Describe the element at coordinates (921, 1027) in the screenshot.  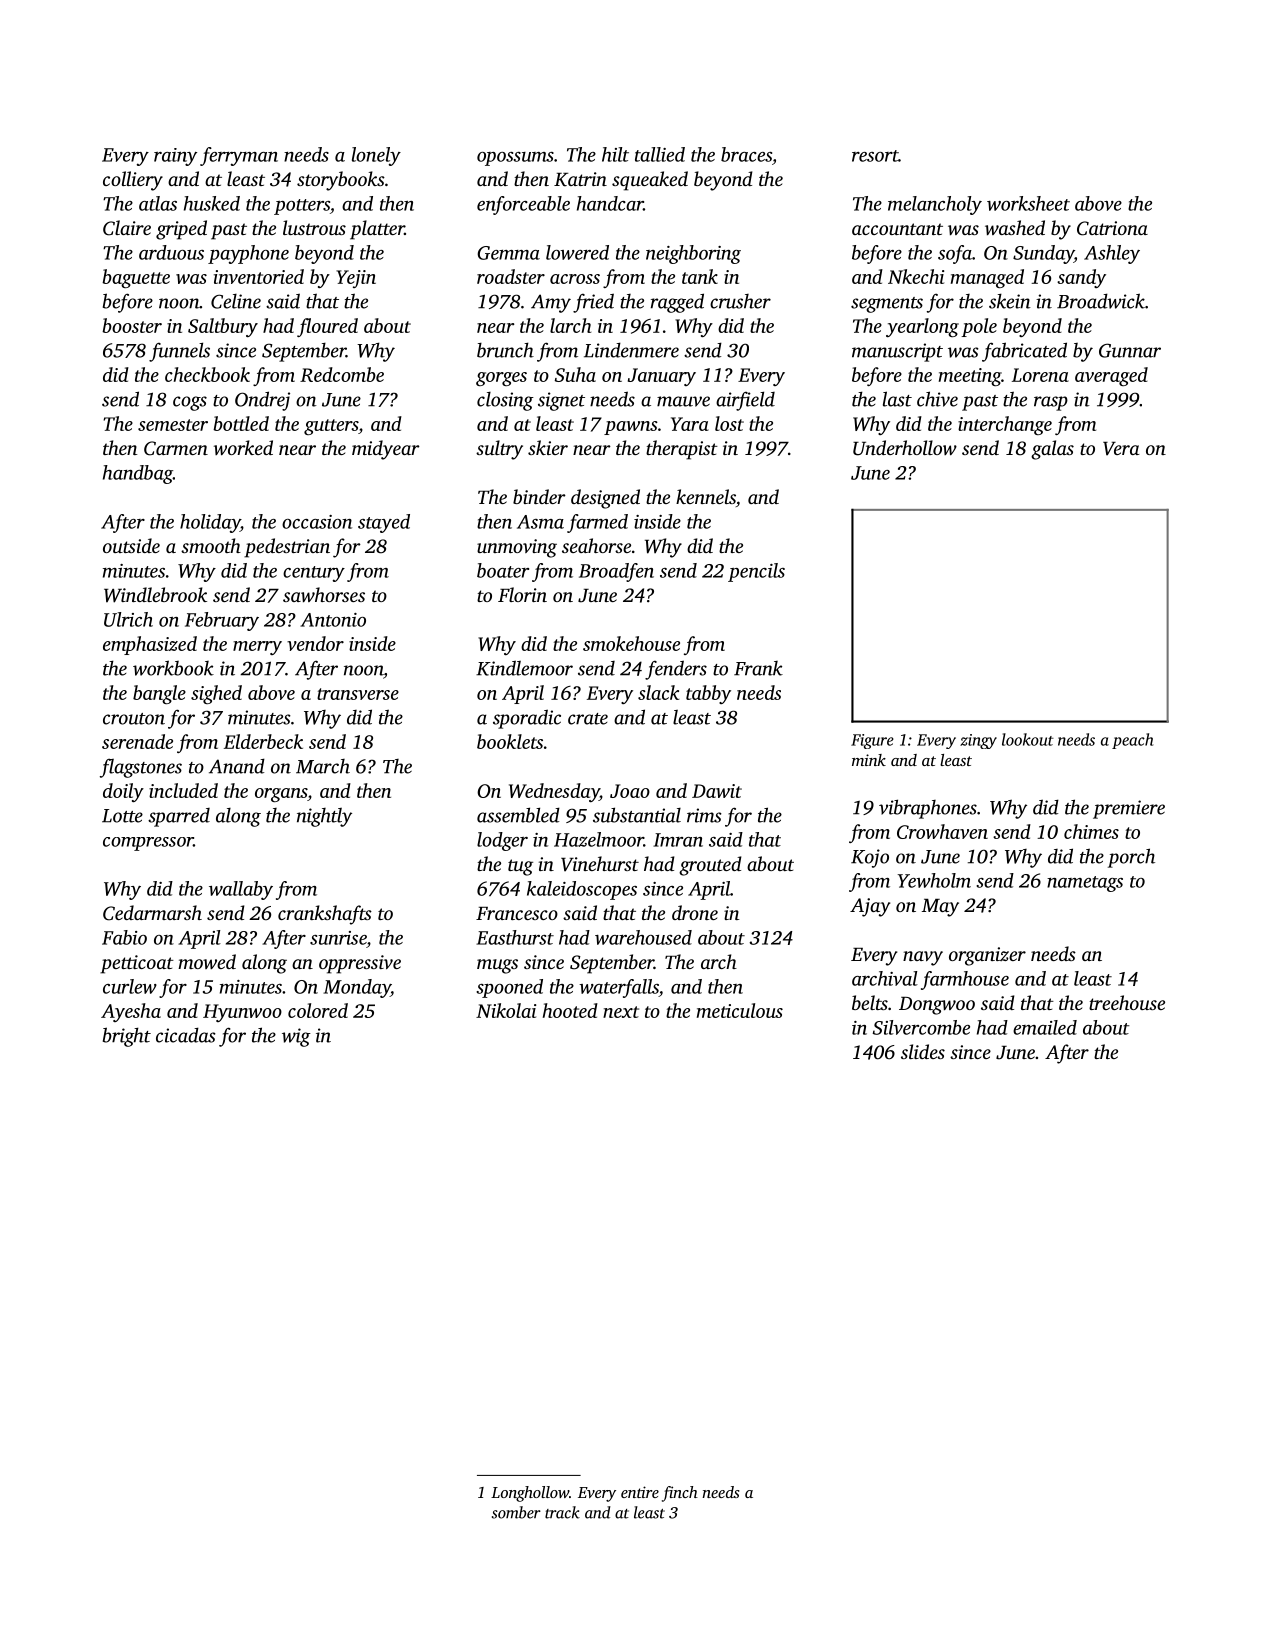
I see `Silvercombe` at that location.
